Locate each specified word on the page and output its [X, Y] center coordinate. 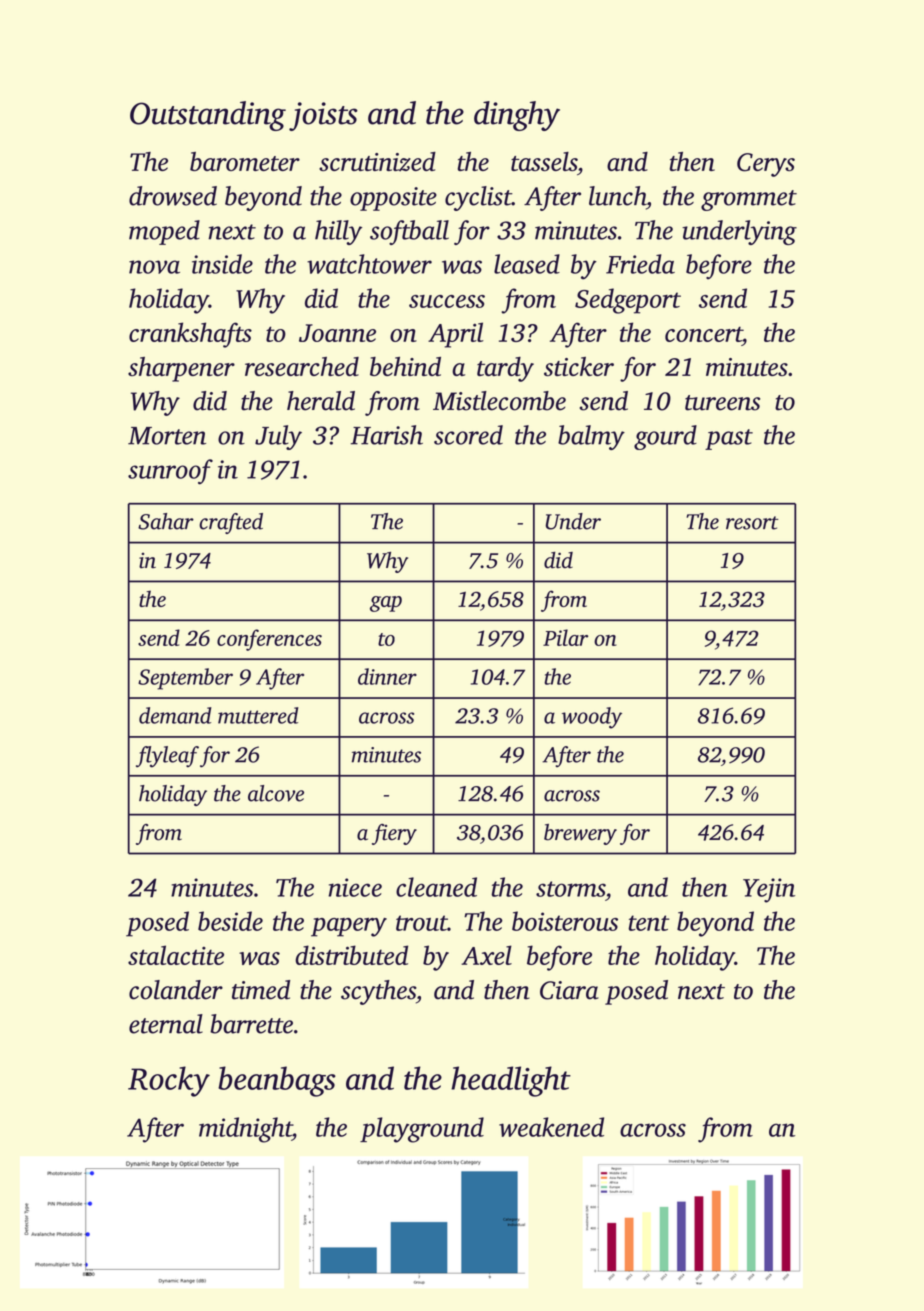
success [447, 301]
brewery [580, 834]
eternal [166, 1024]
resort [752, 523]
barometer [245, 161]
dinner [387, 676]
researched [302, 366]
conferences [269, 640]
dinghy [517, 116]
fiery [394, 834]
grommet [749, 200]
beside [230, 921]
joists [323, 116]
